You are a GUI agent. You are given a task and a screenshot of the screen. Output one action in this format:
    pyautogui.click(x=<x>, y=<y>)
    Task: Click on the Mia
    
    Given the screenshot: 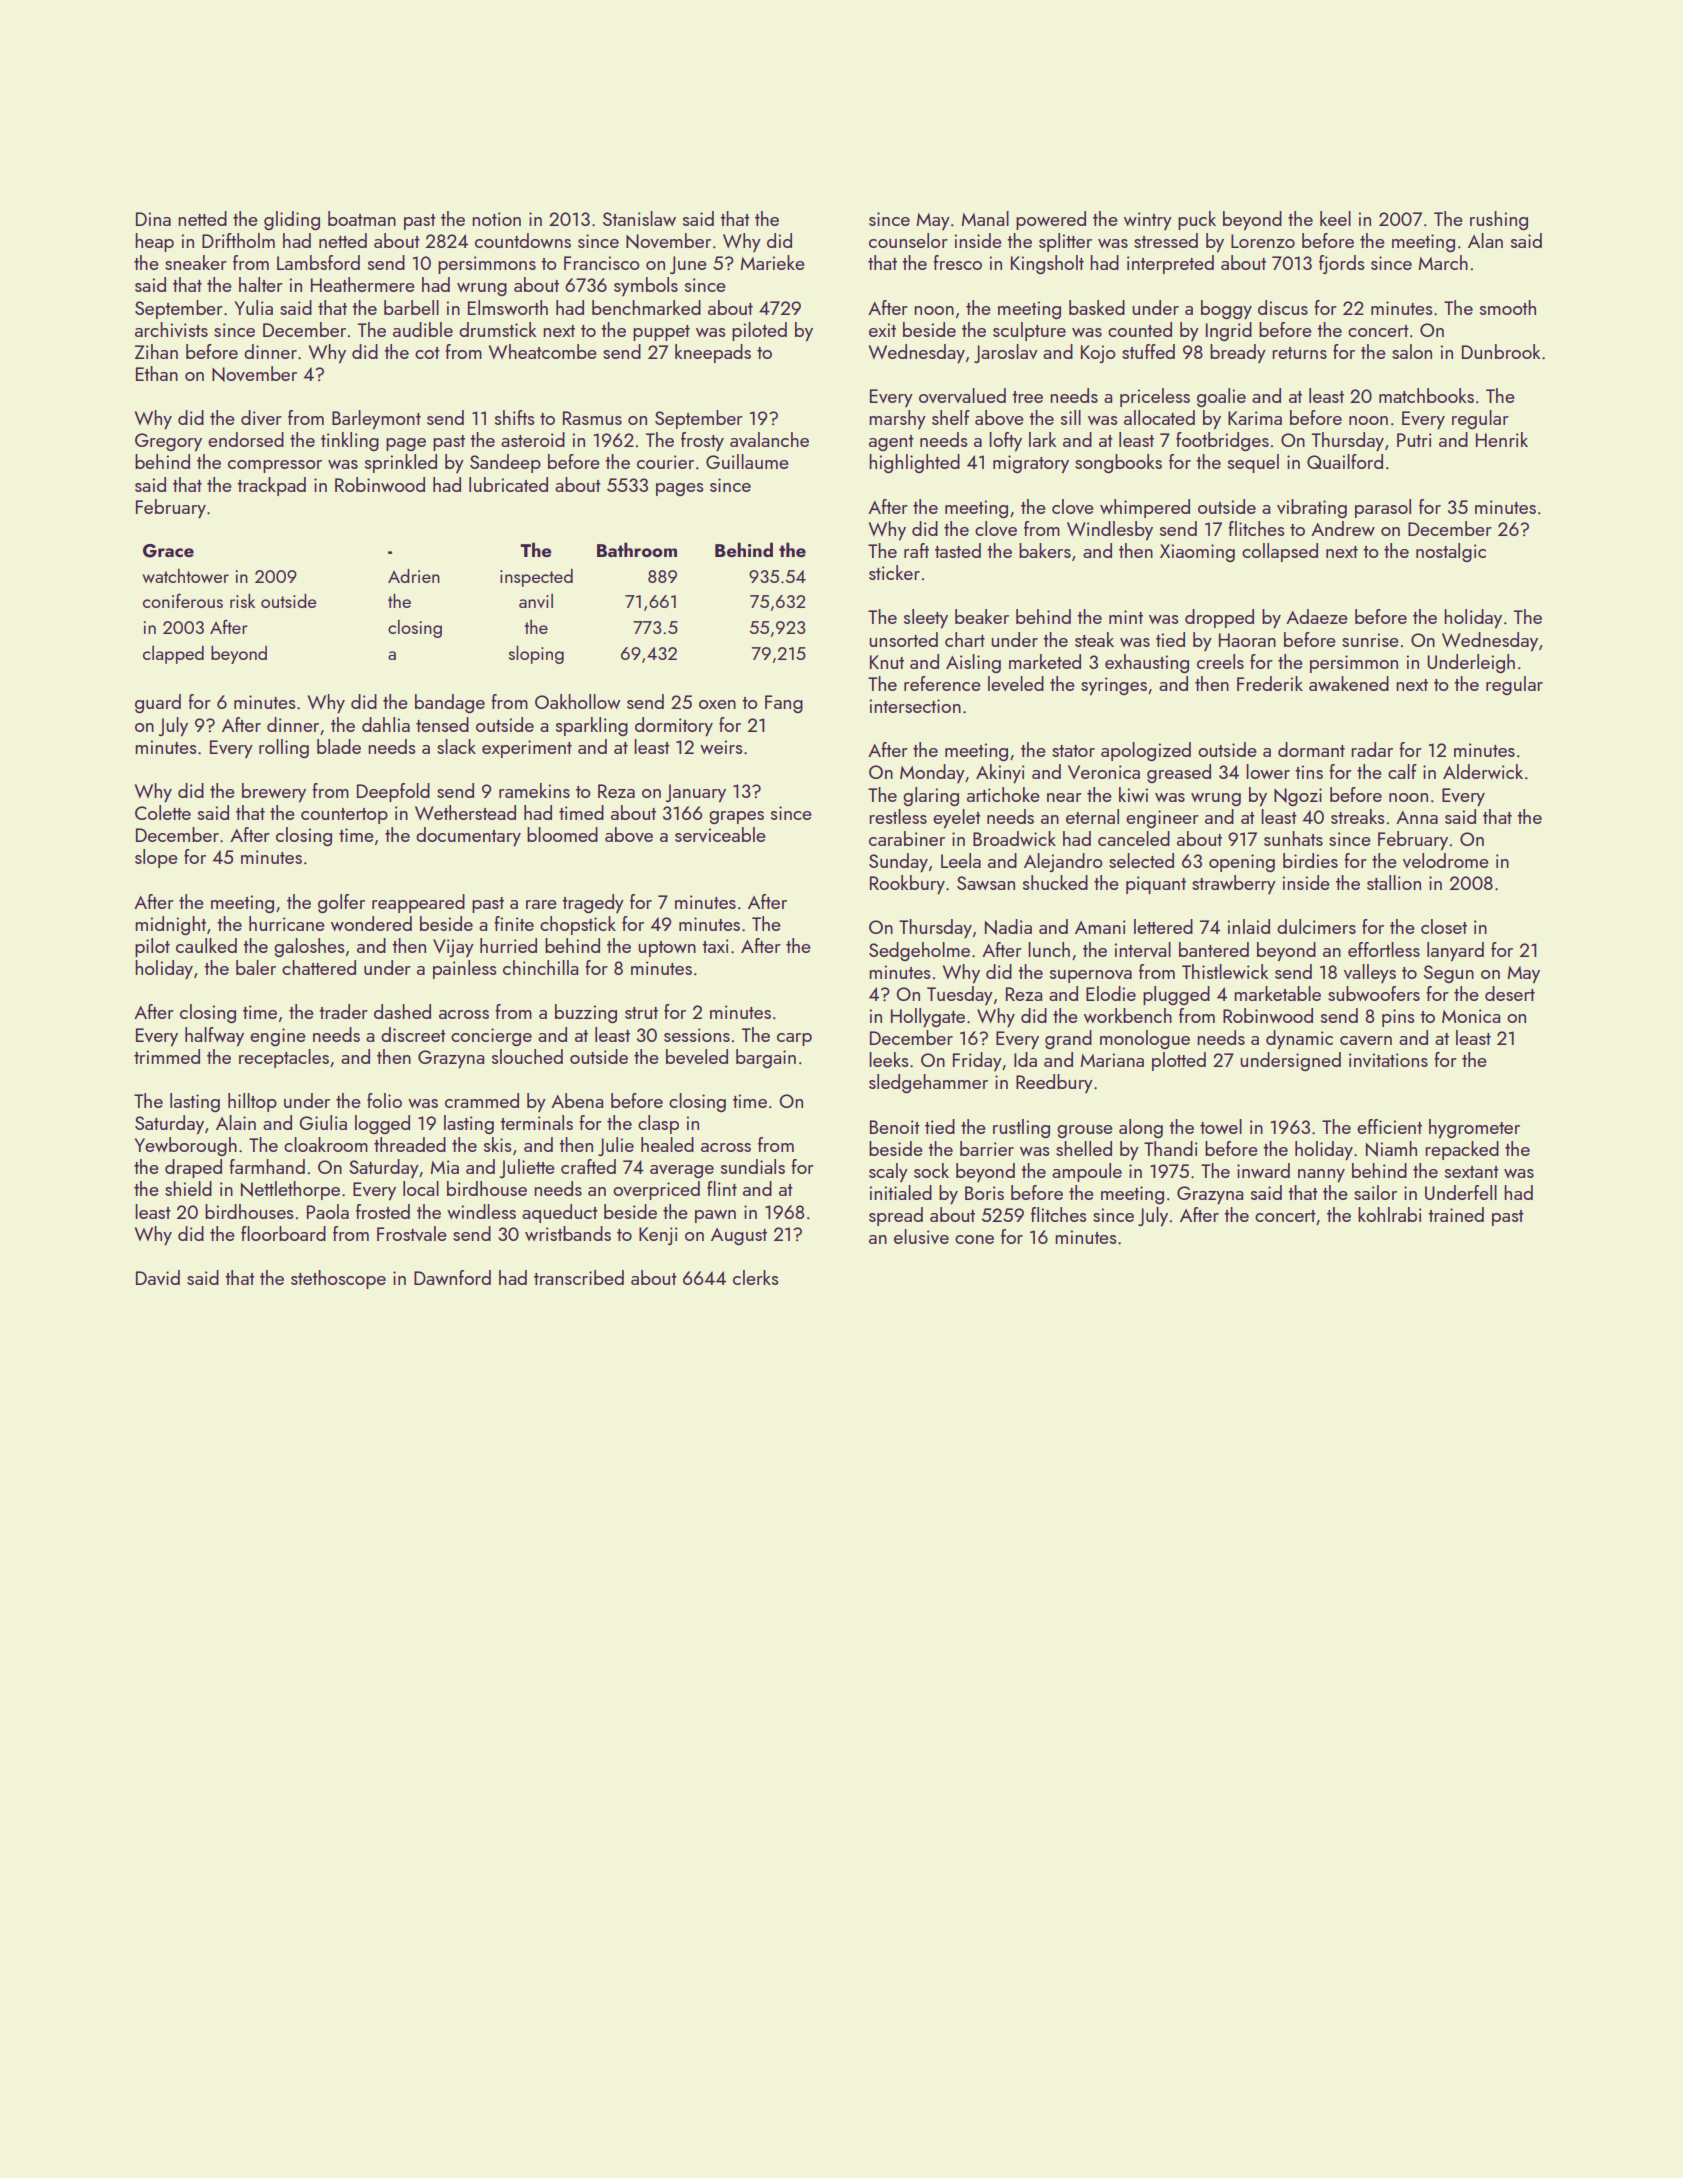 What is the action you would take?
    pyautogui.click(x=445, y=1167)
